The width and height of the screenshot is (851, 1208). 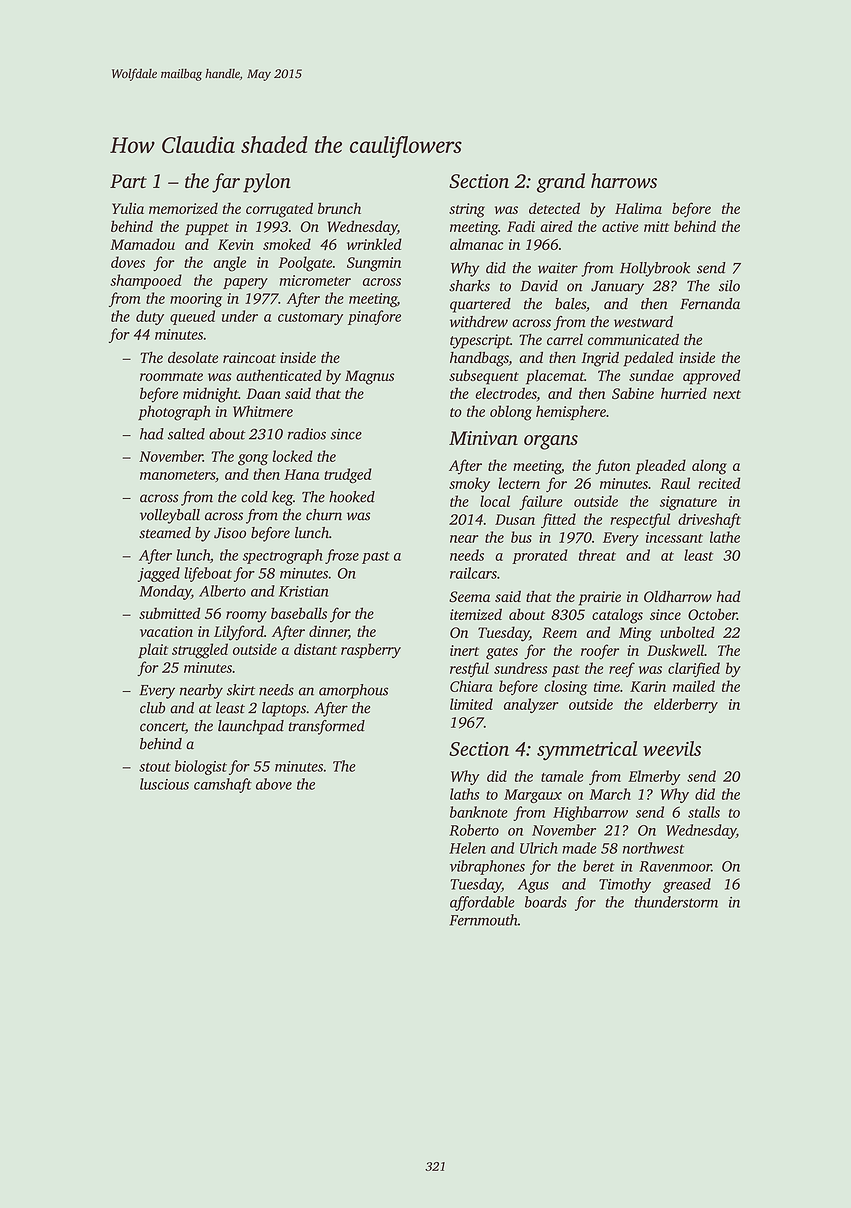 I want to click on salted, so click(x=186, y=434).
